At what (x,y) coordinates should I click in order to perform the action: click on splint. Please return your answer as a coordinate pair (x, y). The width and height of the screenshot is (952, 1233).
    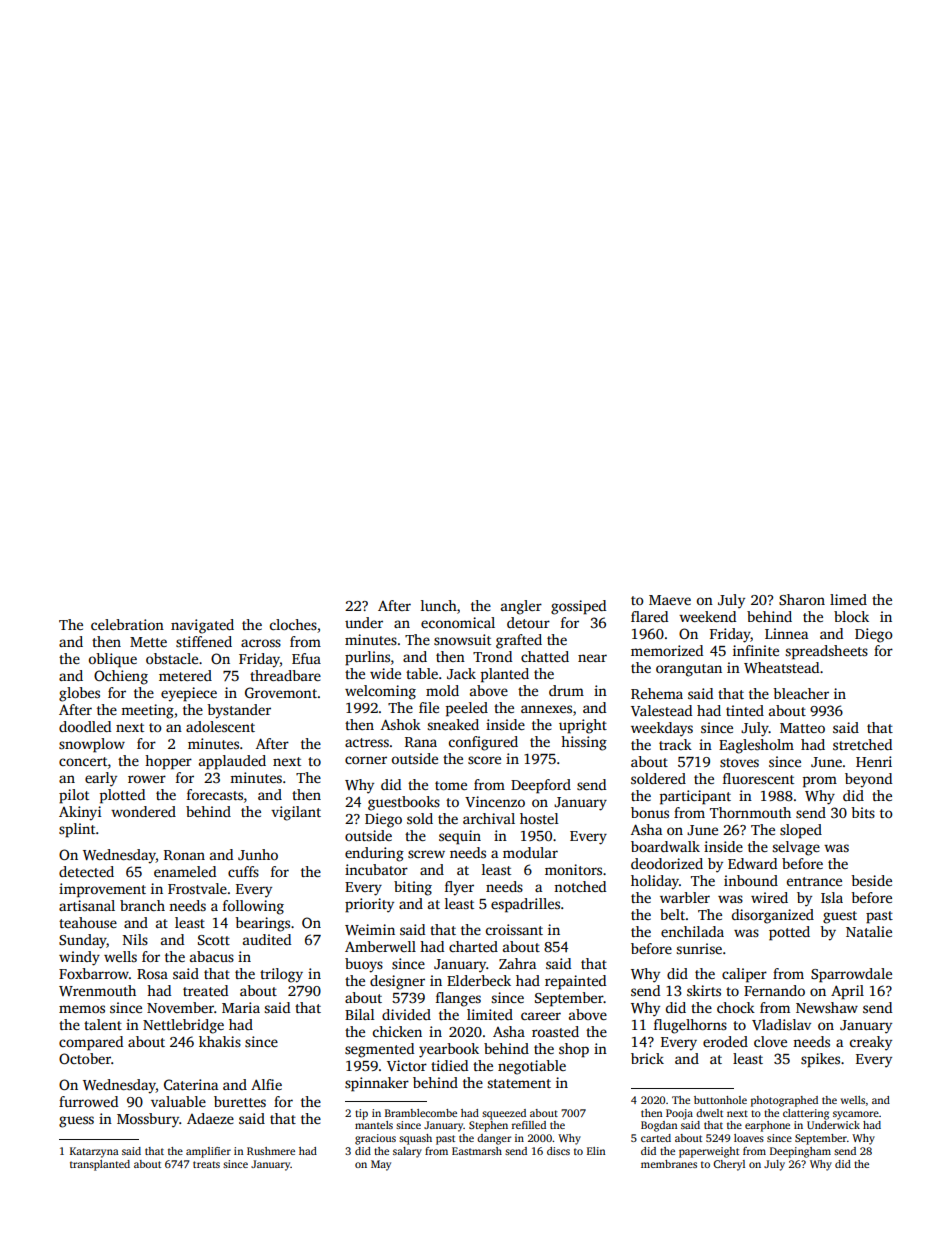
    Looking at the image, I should click on (77, 830).
